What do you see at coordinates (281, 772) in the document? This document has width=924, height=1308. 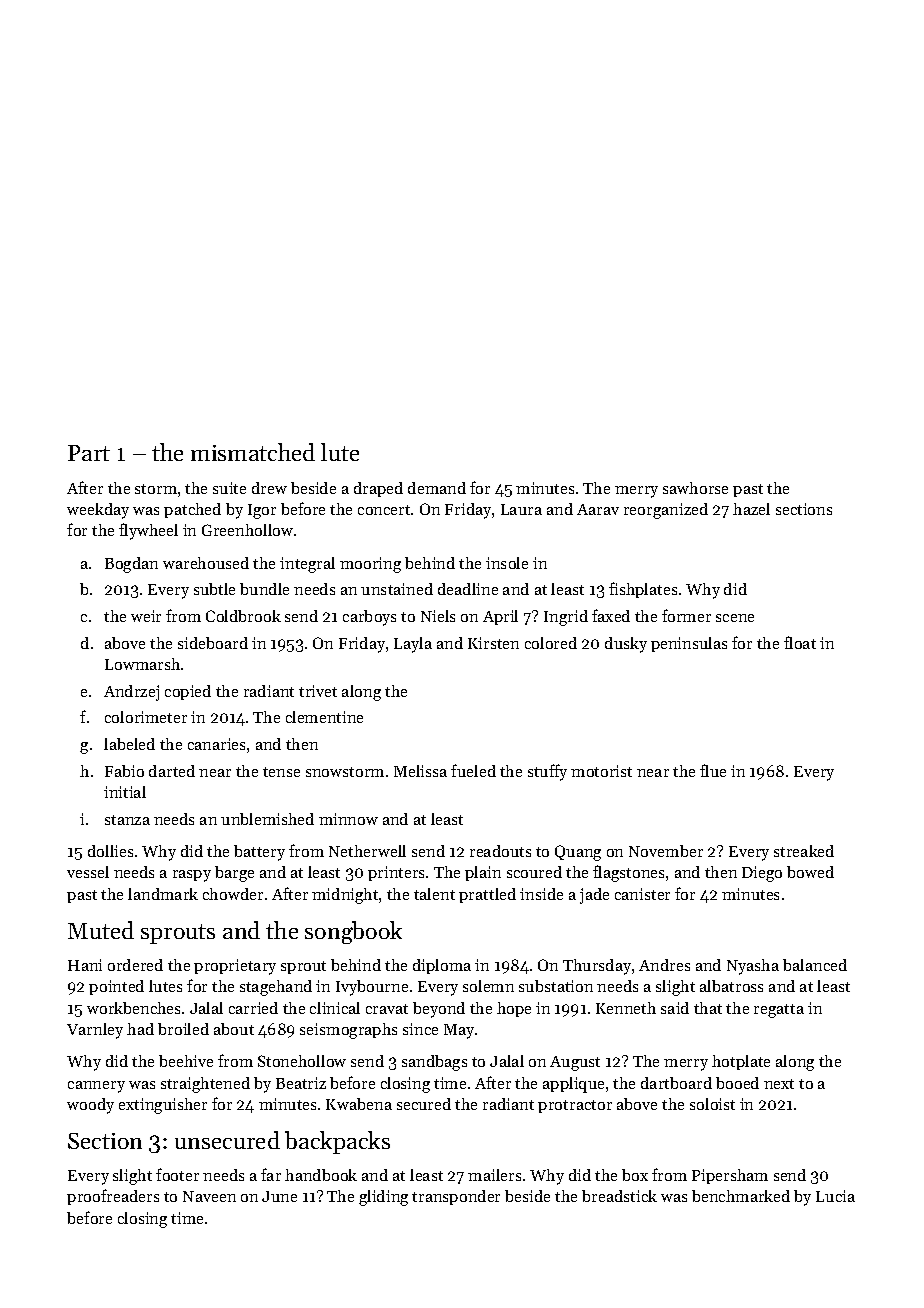 I see `tense` at bounding box center [281, 772].
